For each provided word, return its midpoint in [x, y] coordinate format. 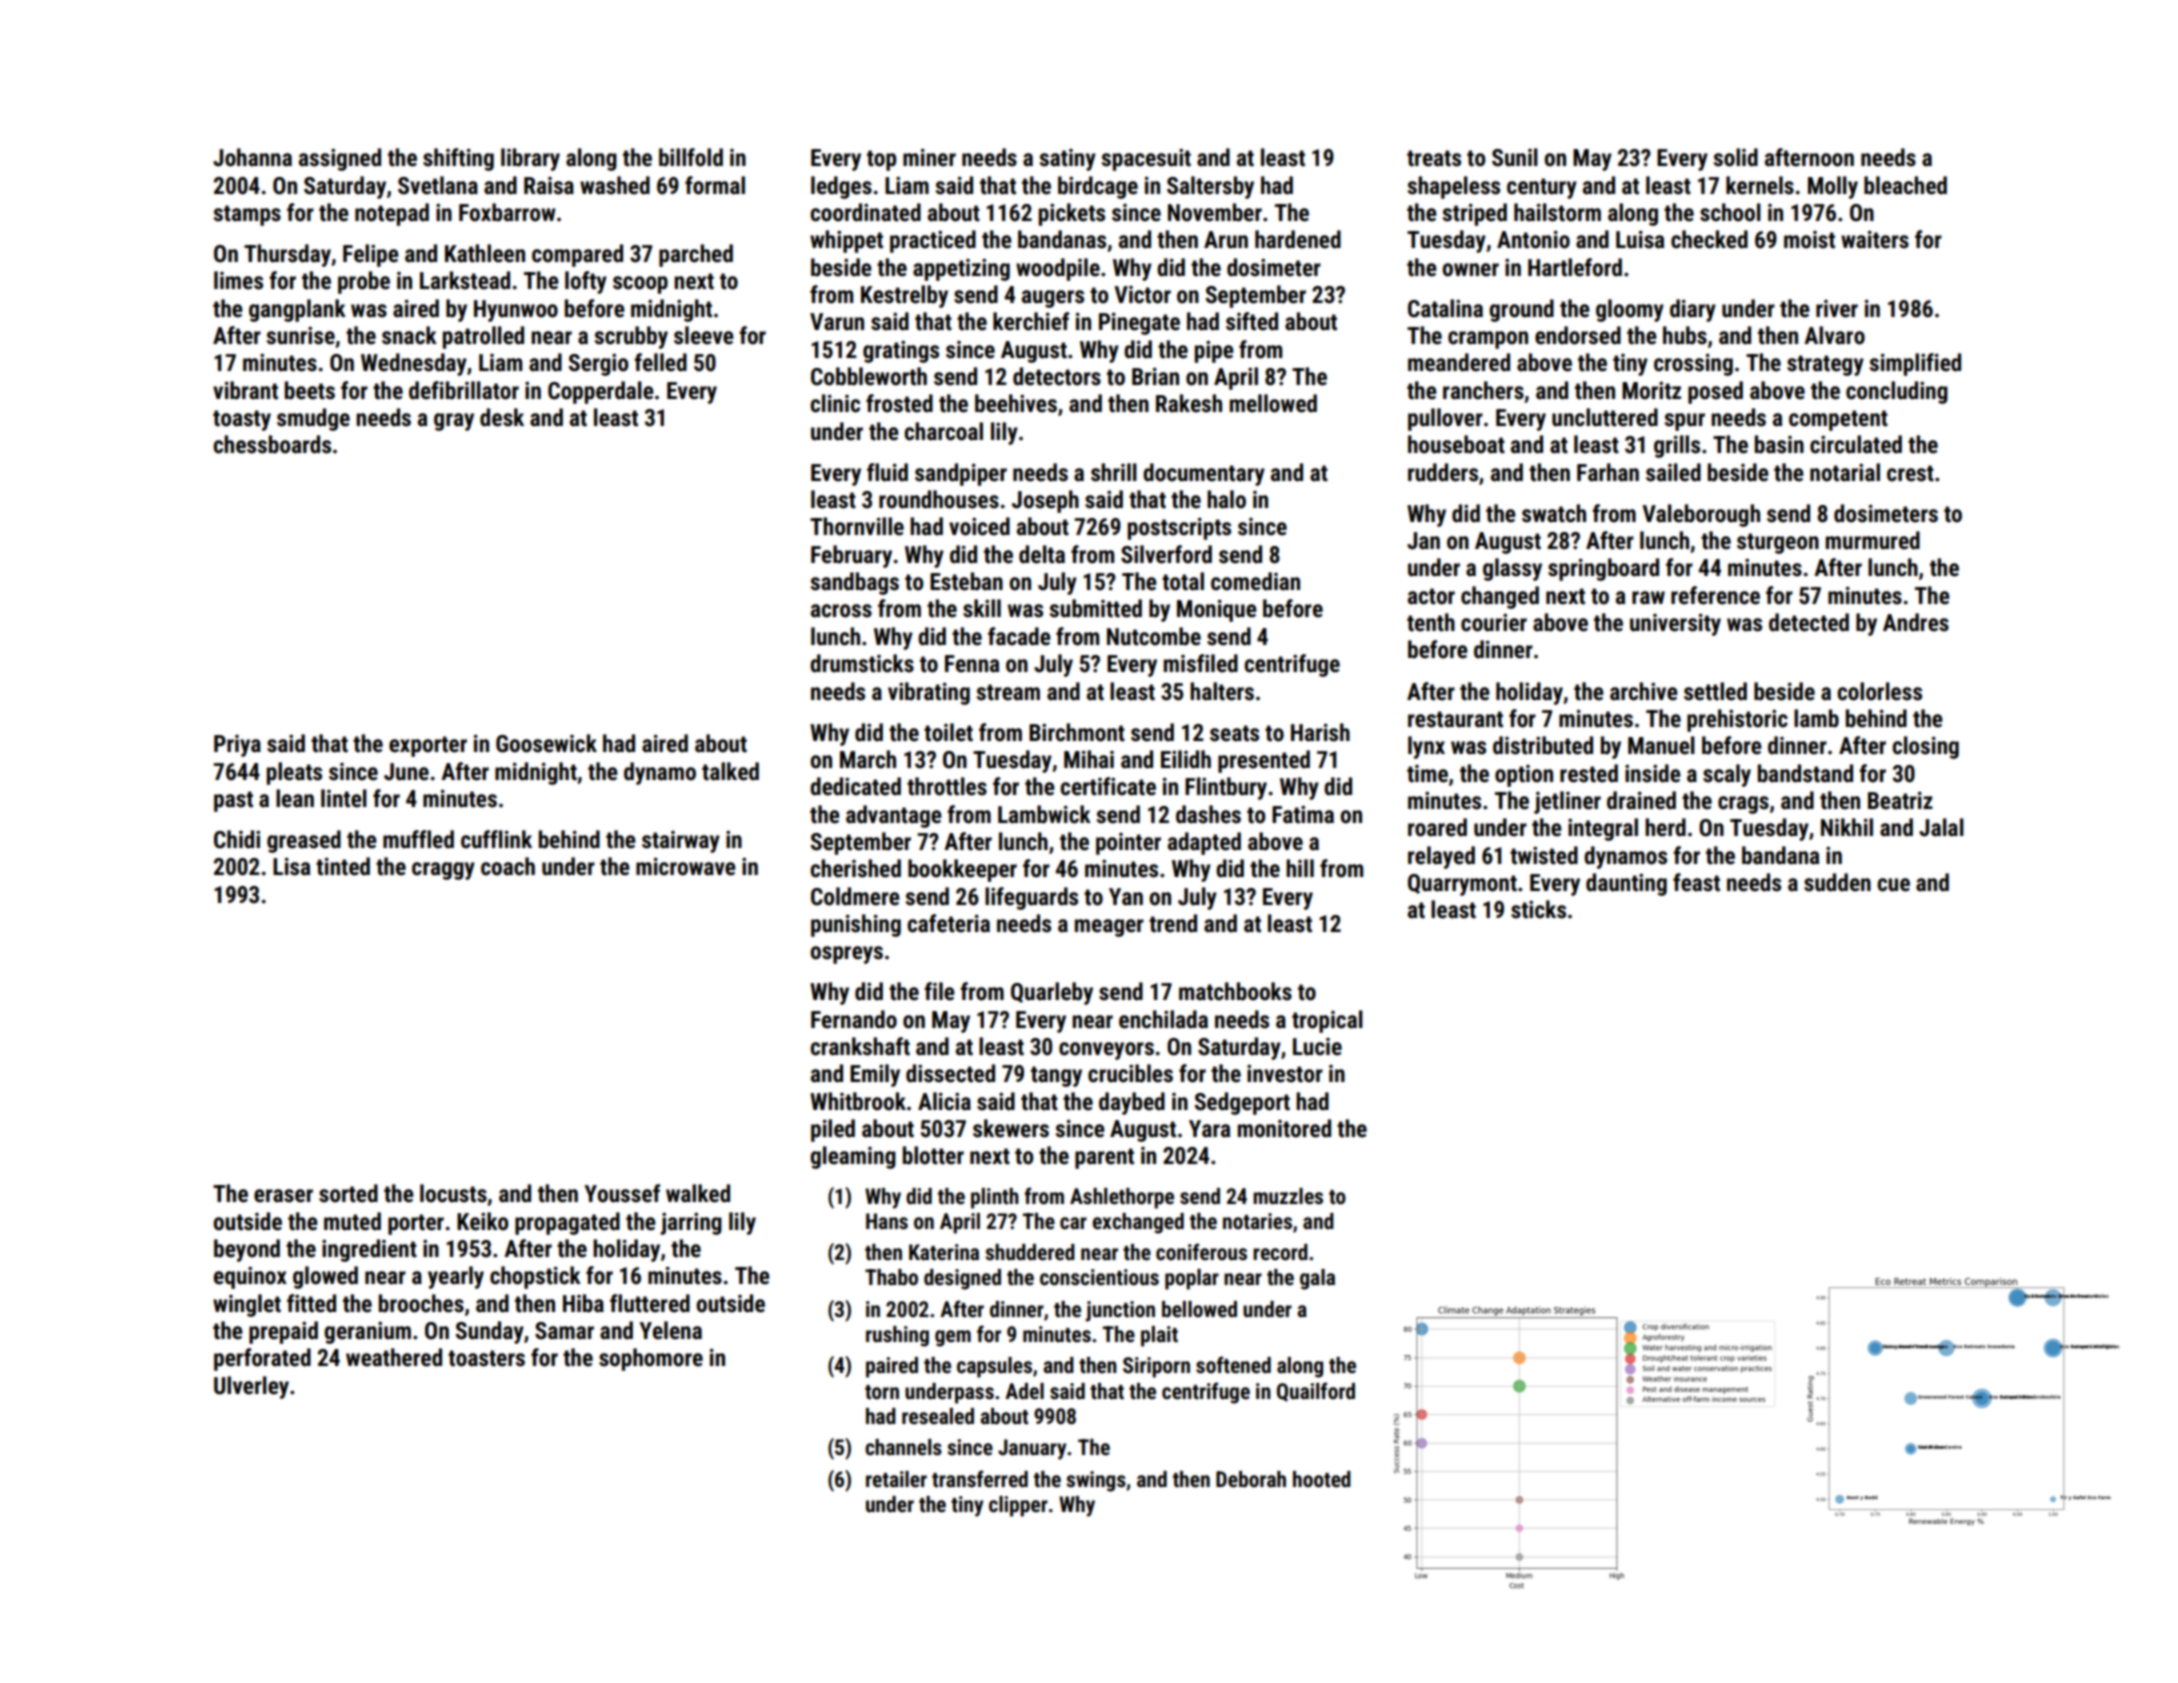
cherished [855, 868]
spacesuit [1146, 159]
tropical [1327, 1021]
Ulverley [251, 1387]
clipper [1018, 1506]
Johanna [252, 157]
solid [1735, 157]
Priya [237, 746]
